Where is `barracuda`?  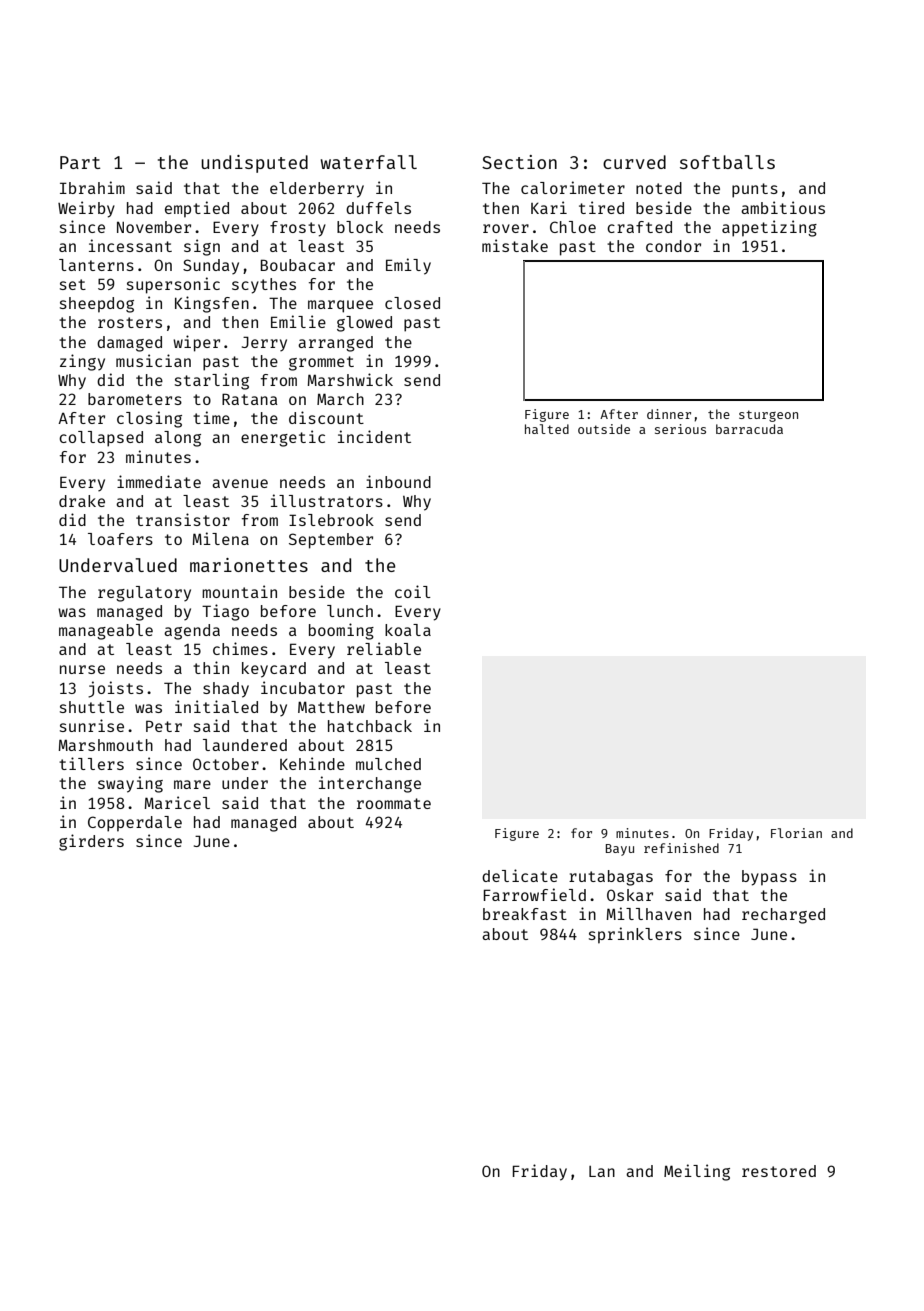 barracuda is located at coordinates (749, 429).
